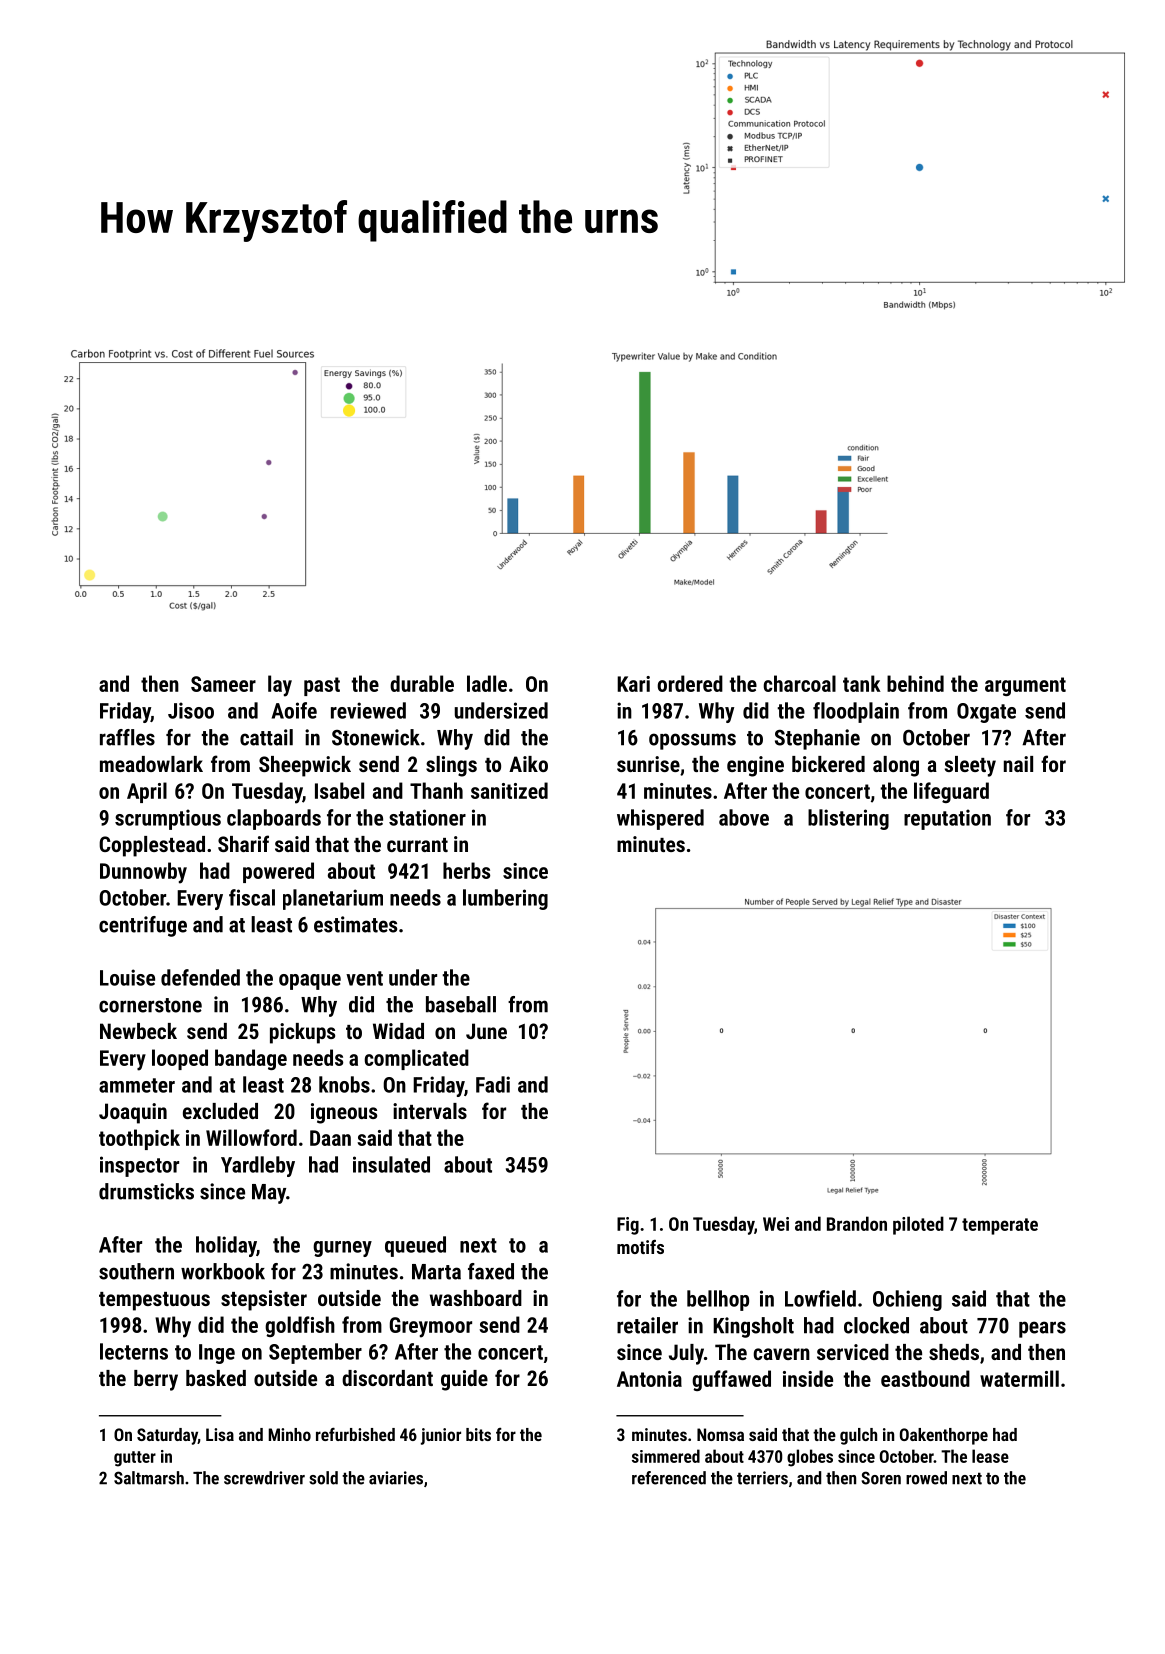 This image has height=1654, width=1165. Describe the element at coordinates (505, 899) in the image. I see `lumbering` at that location.
